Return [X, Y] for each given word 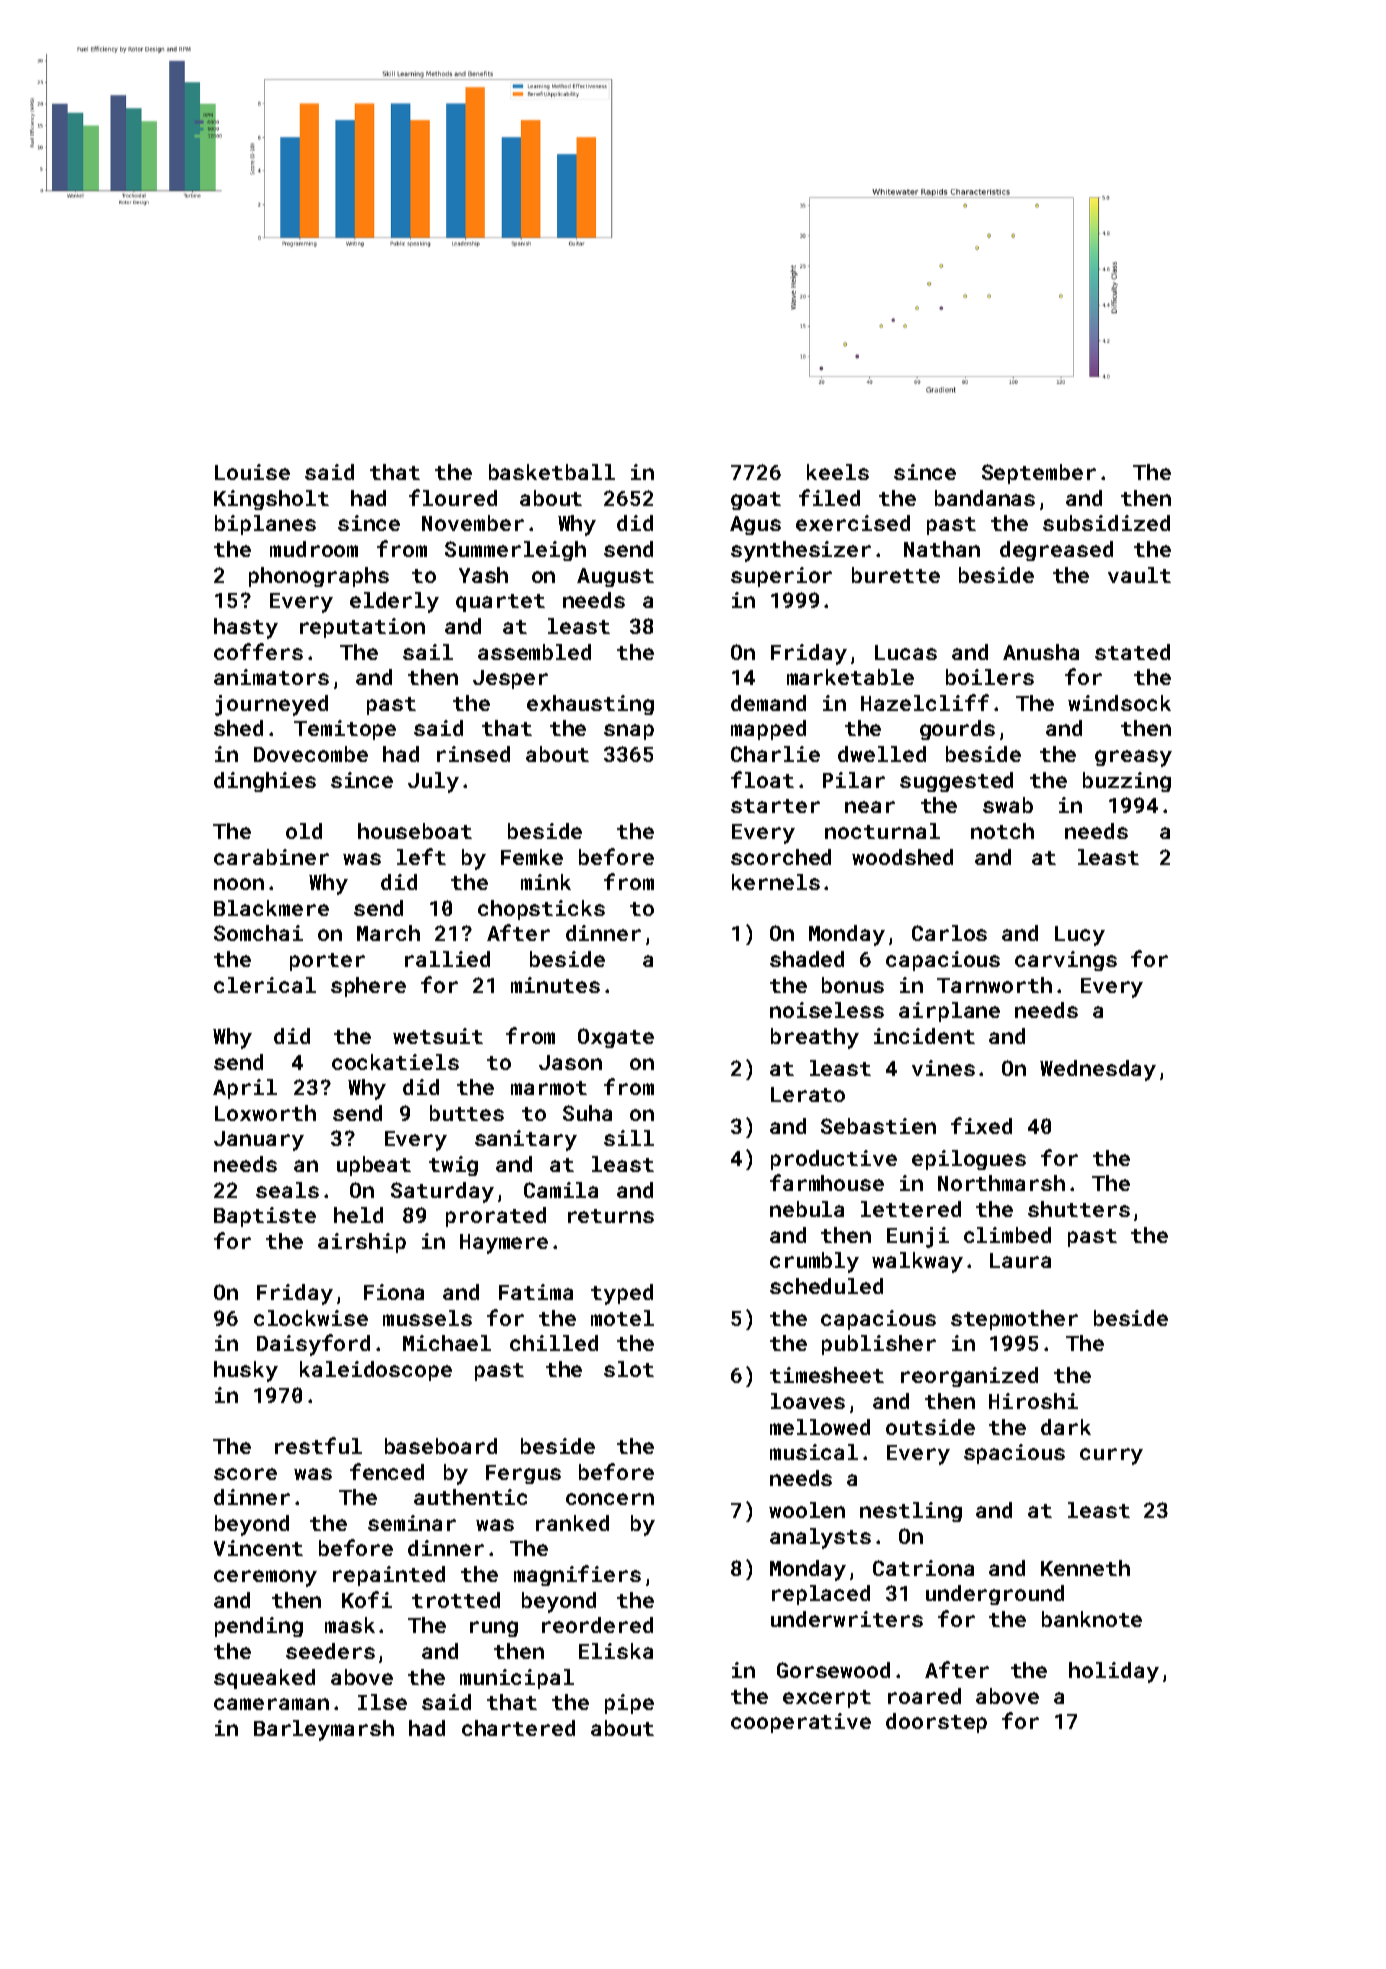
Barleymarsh [324, 1730]
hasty [246, 628]
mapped [768, 730]
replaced [821, 1595]
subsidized [1106, 523]
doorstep [936, 1723]
